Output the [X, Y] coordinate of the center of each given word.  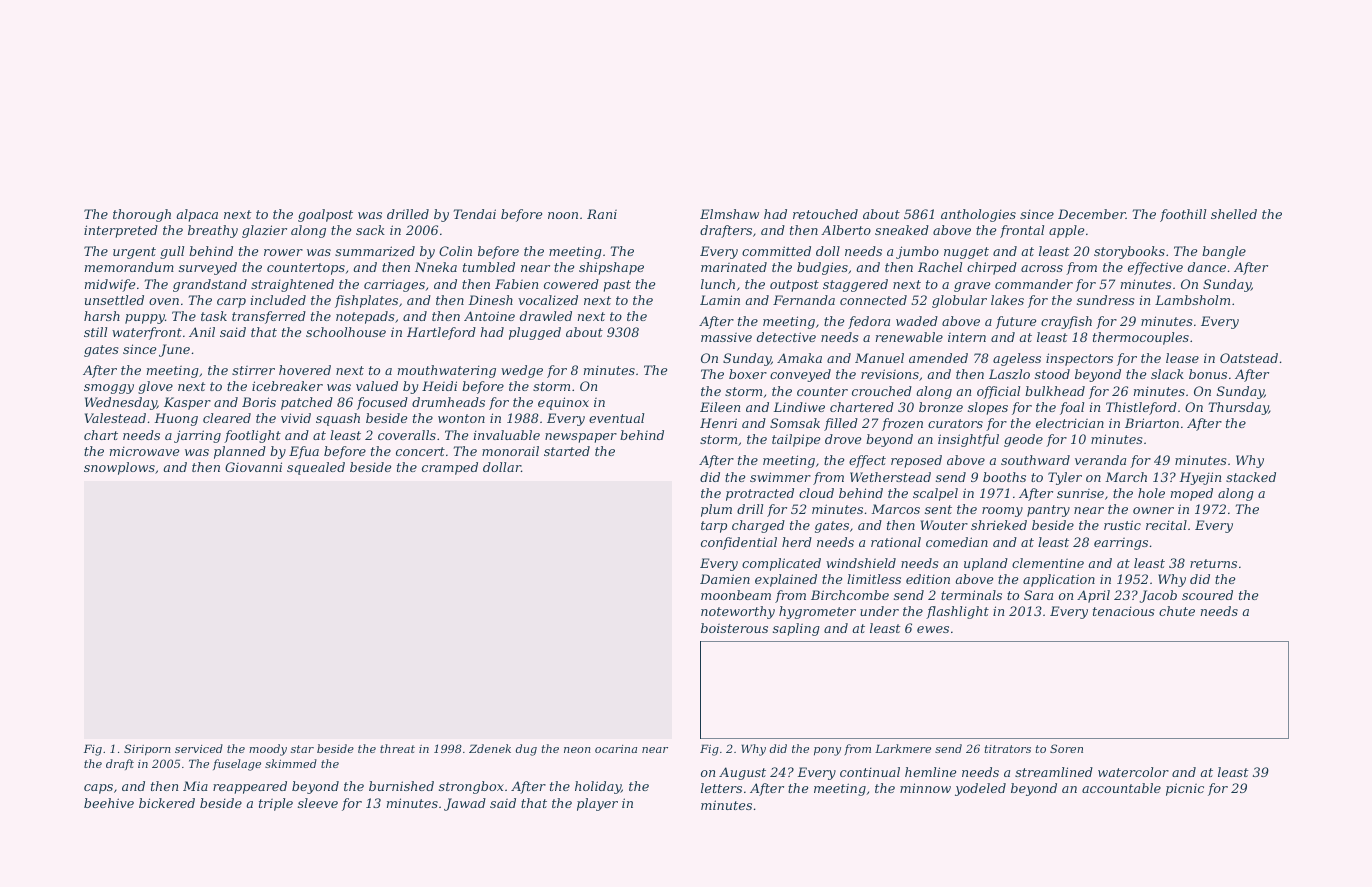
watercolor [1133, 772]
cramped [450, 468]
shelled [1234, 214]
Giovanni [253, 467]
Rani [602, 214]
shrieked [999, 525]
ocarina [616, 749]
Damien [725, 579]
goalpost [325, 215]
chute [1177, 611]
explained [786, 580]
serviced [199, 748]
